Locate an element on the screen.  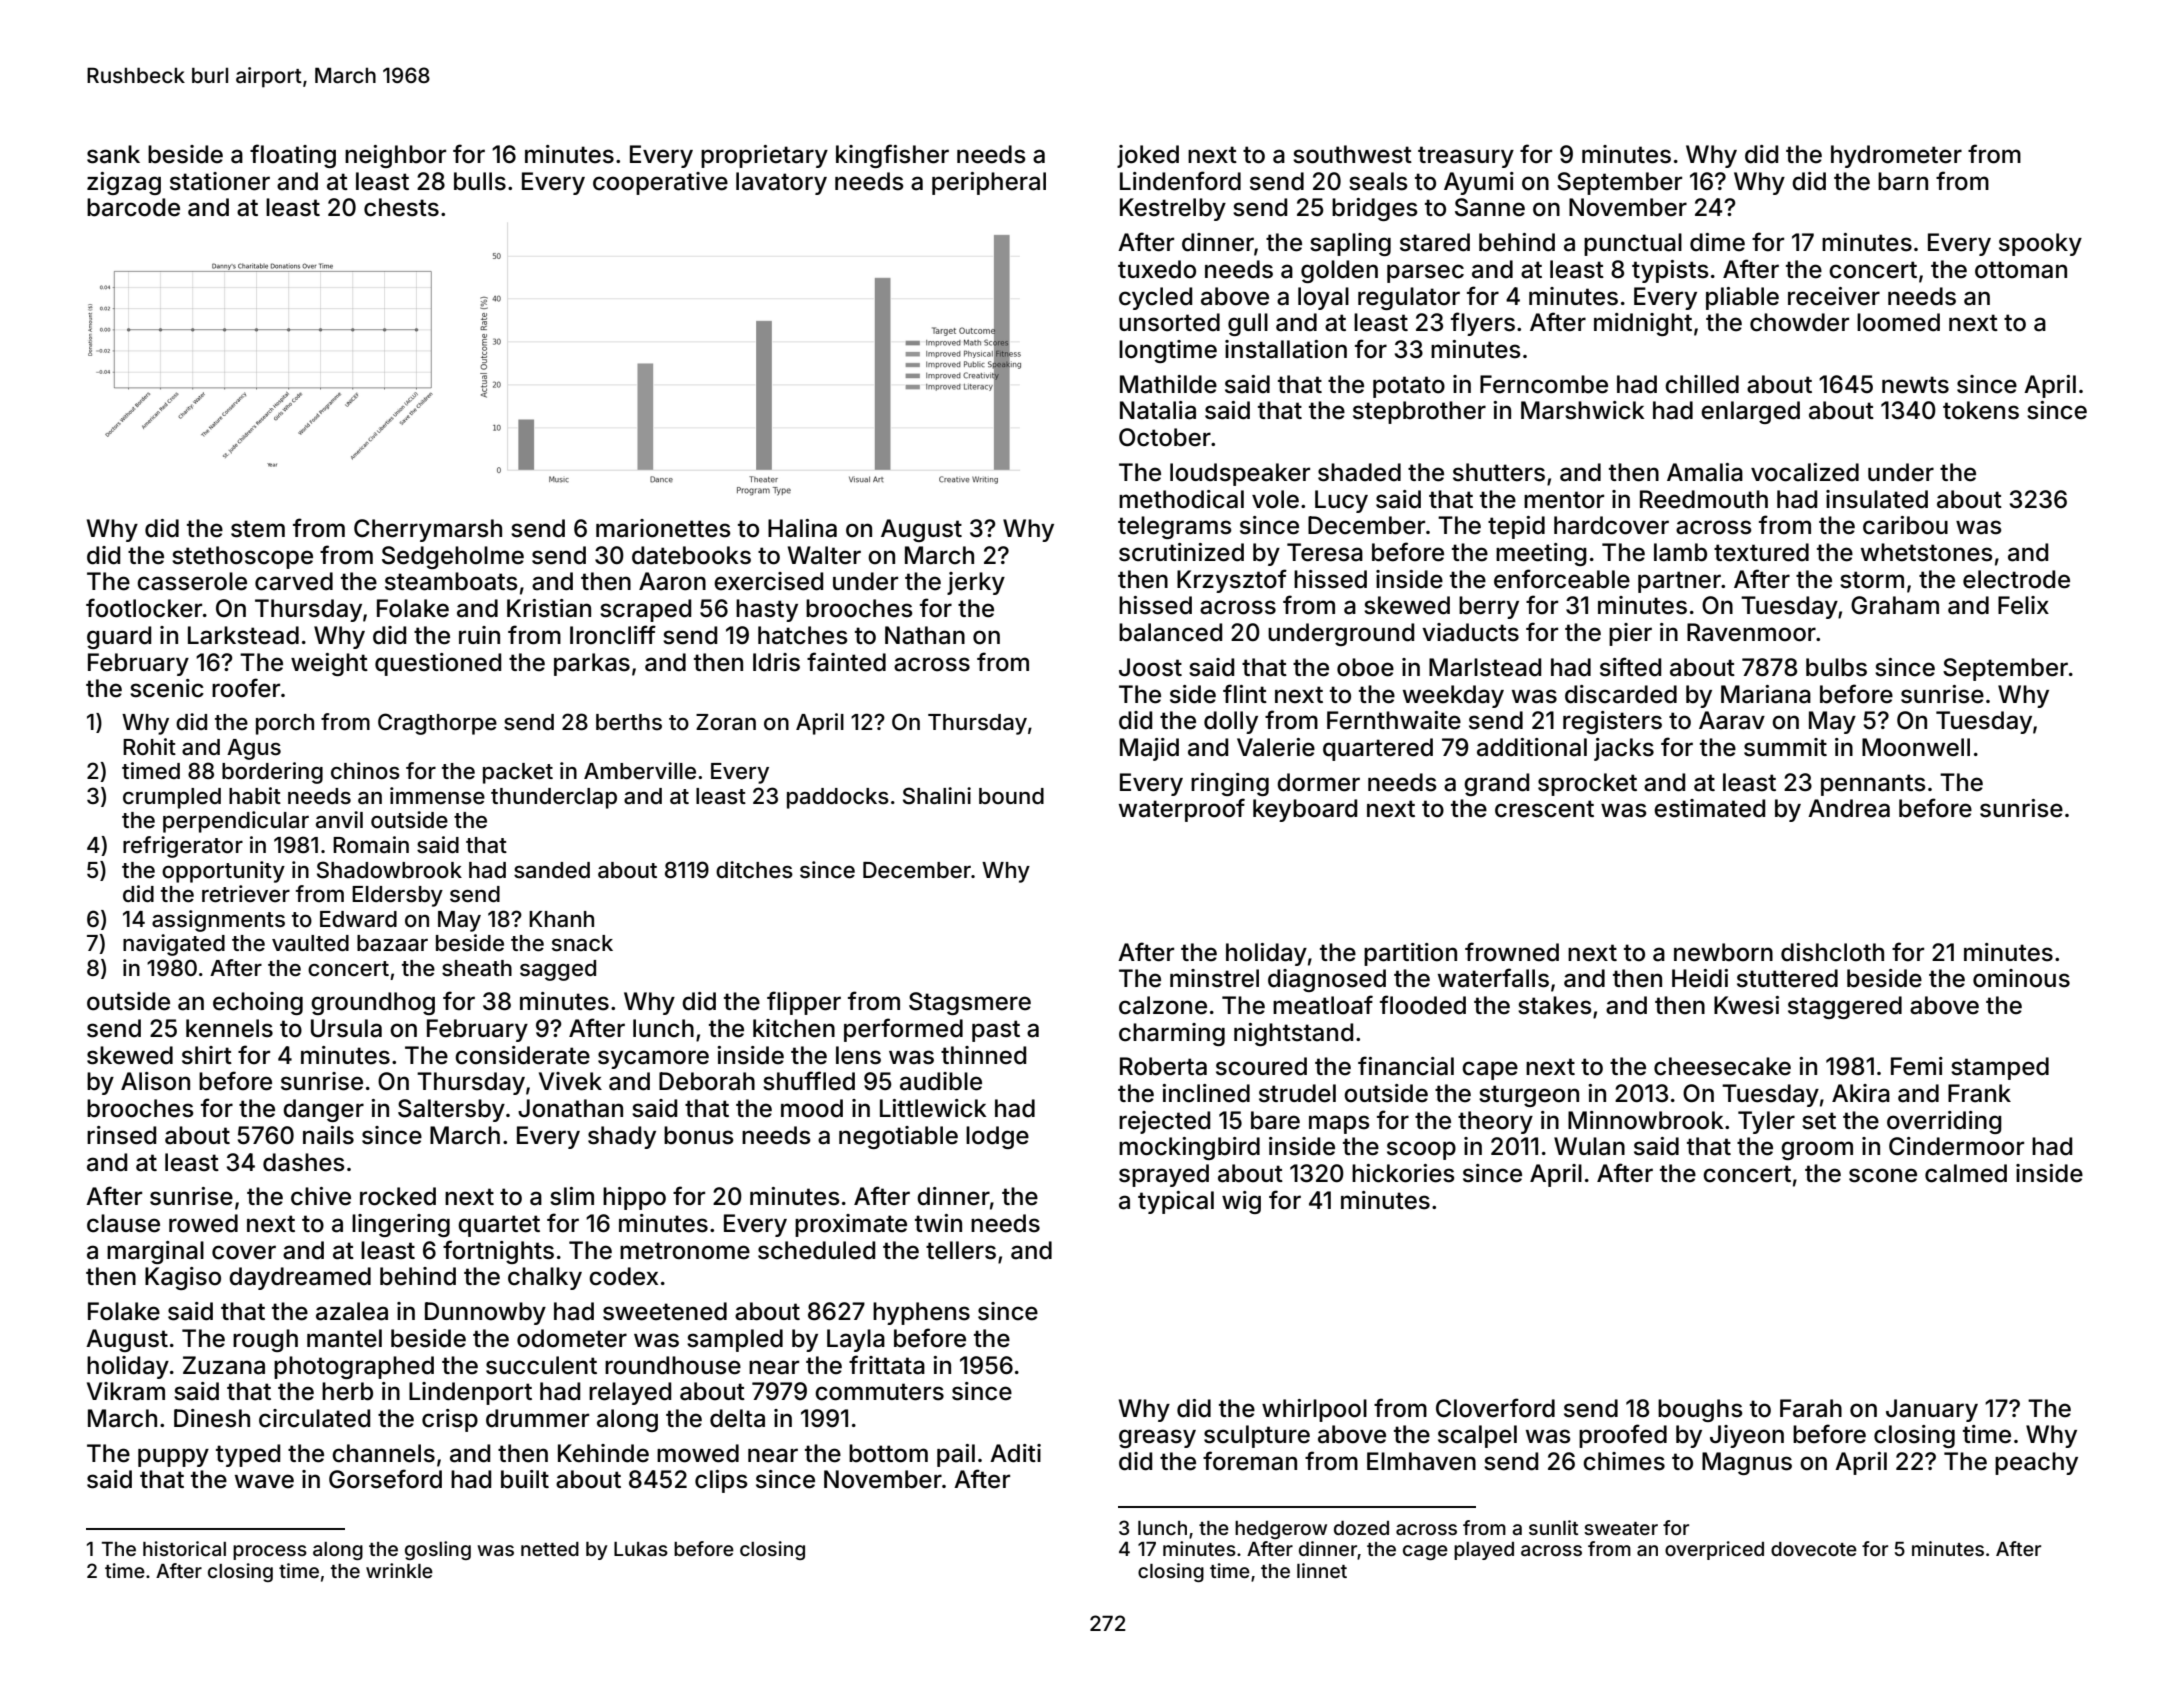
groom is located at coordinates (1817, 1150).
